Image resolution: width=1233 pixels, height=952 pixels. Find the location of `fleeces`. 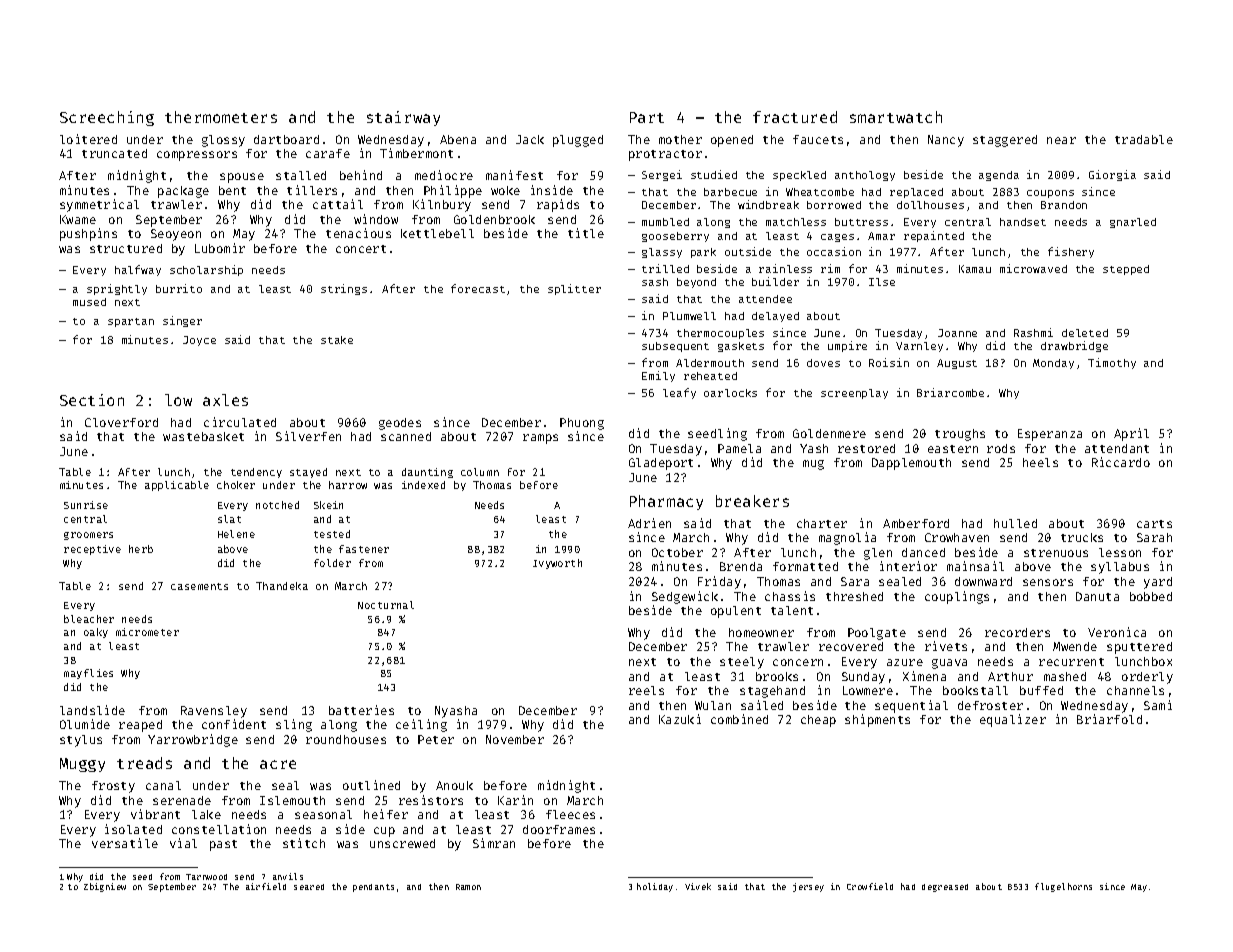

fleeces is located at coordinates (570, 814).
